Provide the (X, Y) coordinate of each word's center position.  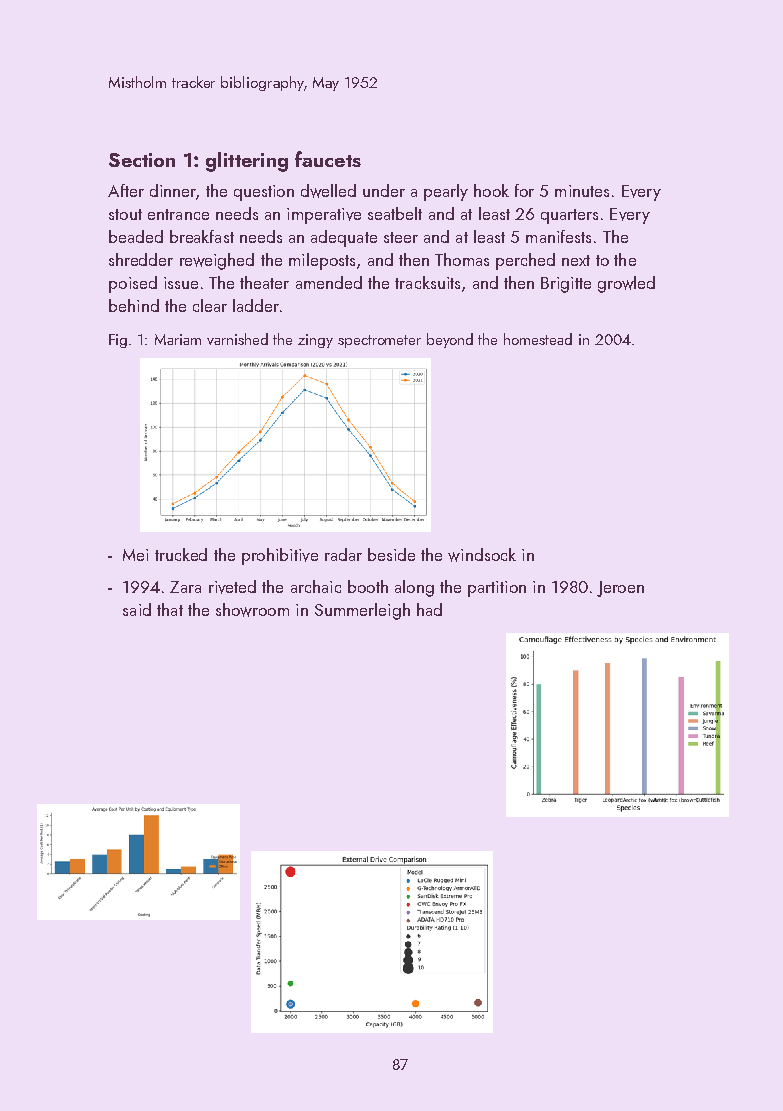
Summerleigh (362, 611)
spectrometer (379, 341)
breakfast (202, 236)
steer (401, 237)
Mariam (178, 339)
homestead (538, 339)
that (170, 609)
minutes (582, 191)
